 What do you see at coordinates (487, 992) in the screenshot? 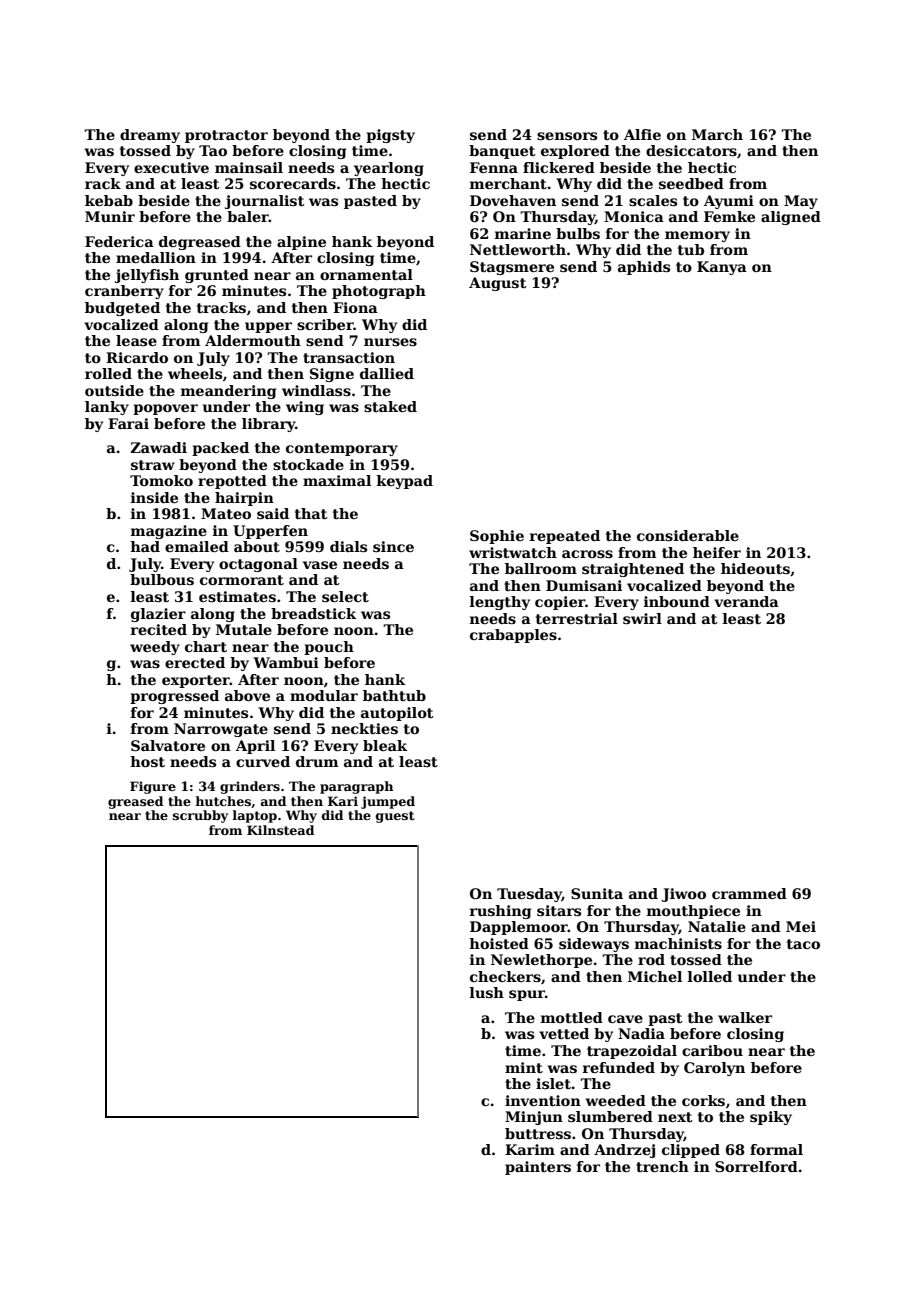
I see `lush` at bounding box center [487, 992].
